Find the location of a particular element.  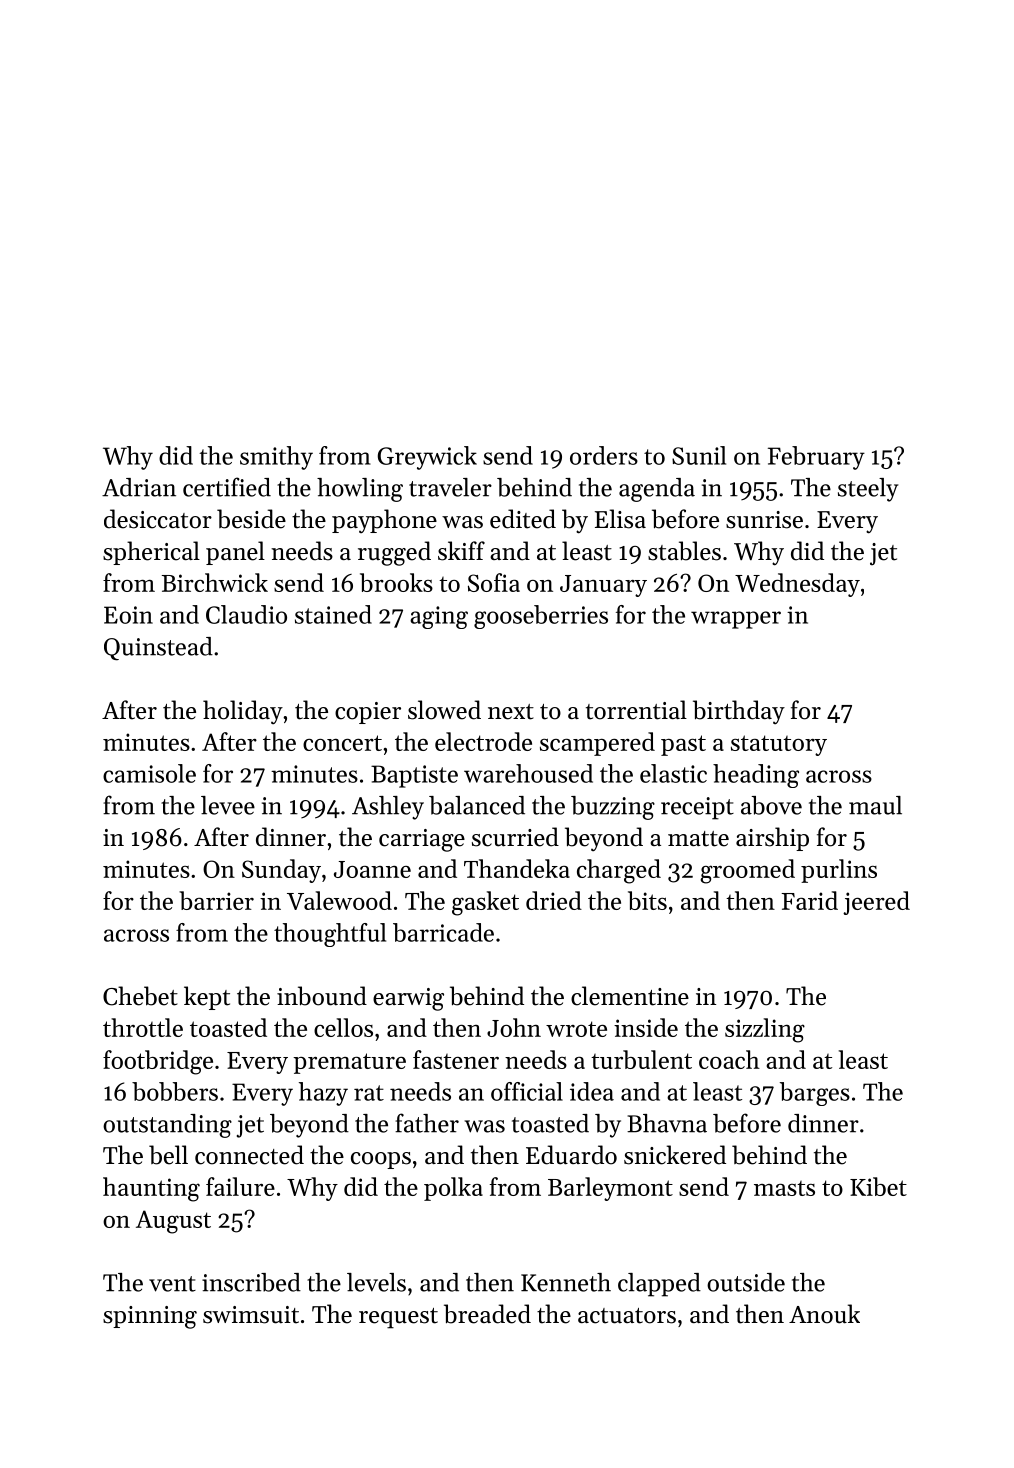

Wednesday is located at coordinates (797, 585).
